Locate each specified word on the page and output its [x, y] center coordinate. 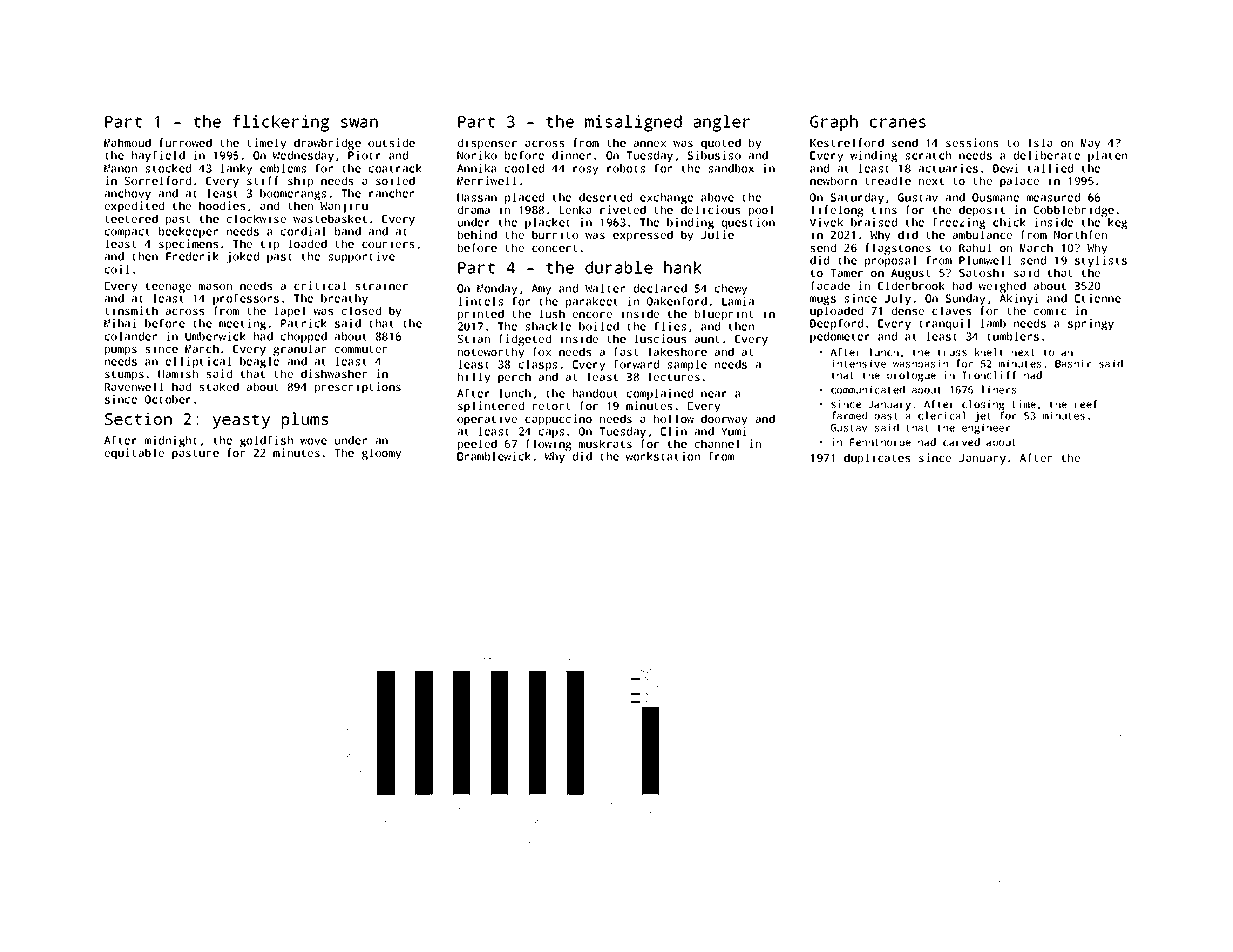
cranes [898, 123]
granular [299, 350]
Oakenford [677, 301]
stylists [1101, 261]
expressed [643, 236]
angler [721, 123]
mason [215, 287]
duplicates [877, 459]
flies [670, 326]
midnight [171, 441]
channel [717, 443]
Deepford [836, 324]
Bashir [1073, 363]
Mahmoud [127, 142]
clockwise [256, 218]
